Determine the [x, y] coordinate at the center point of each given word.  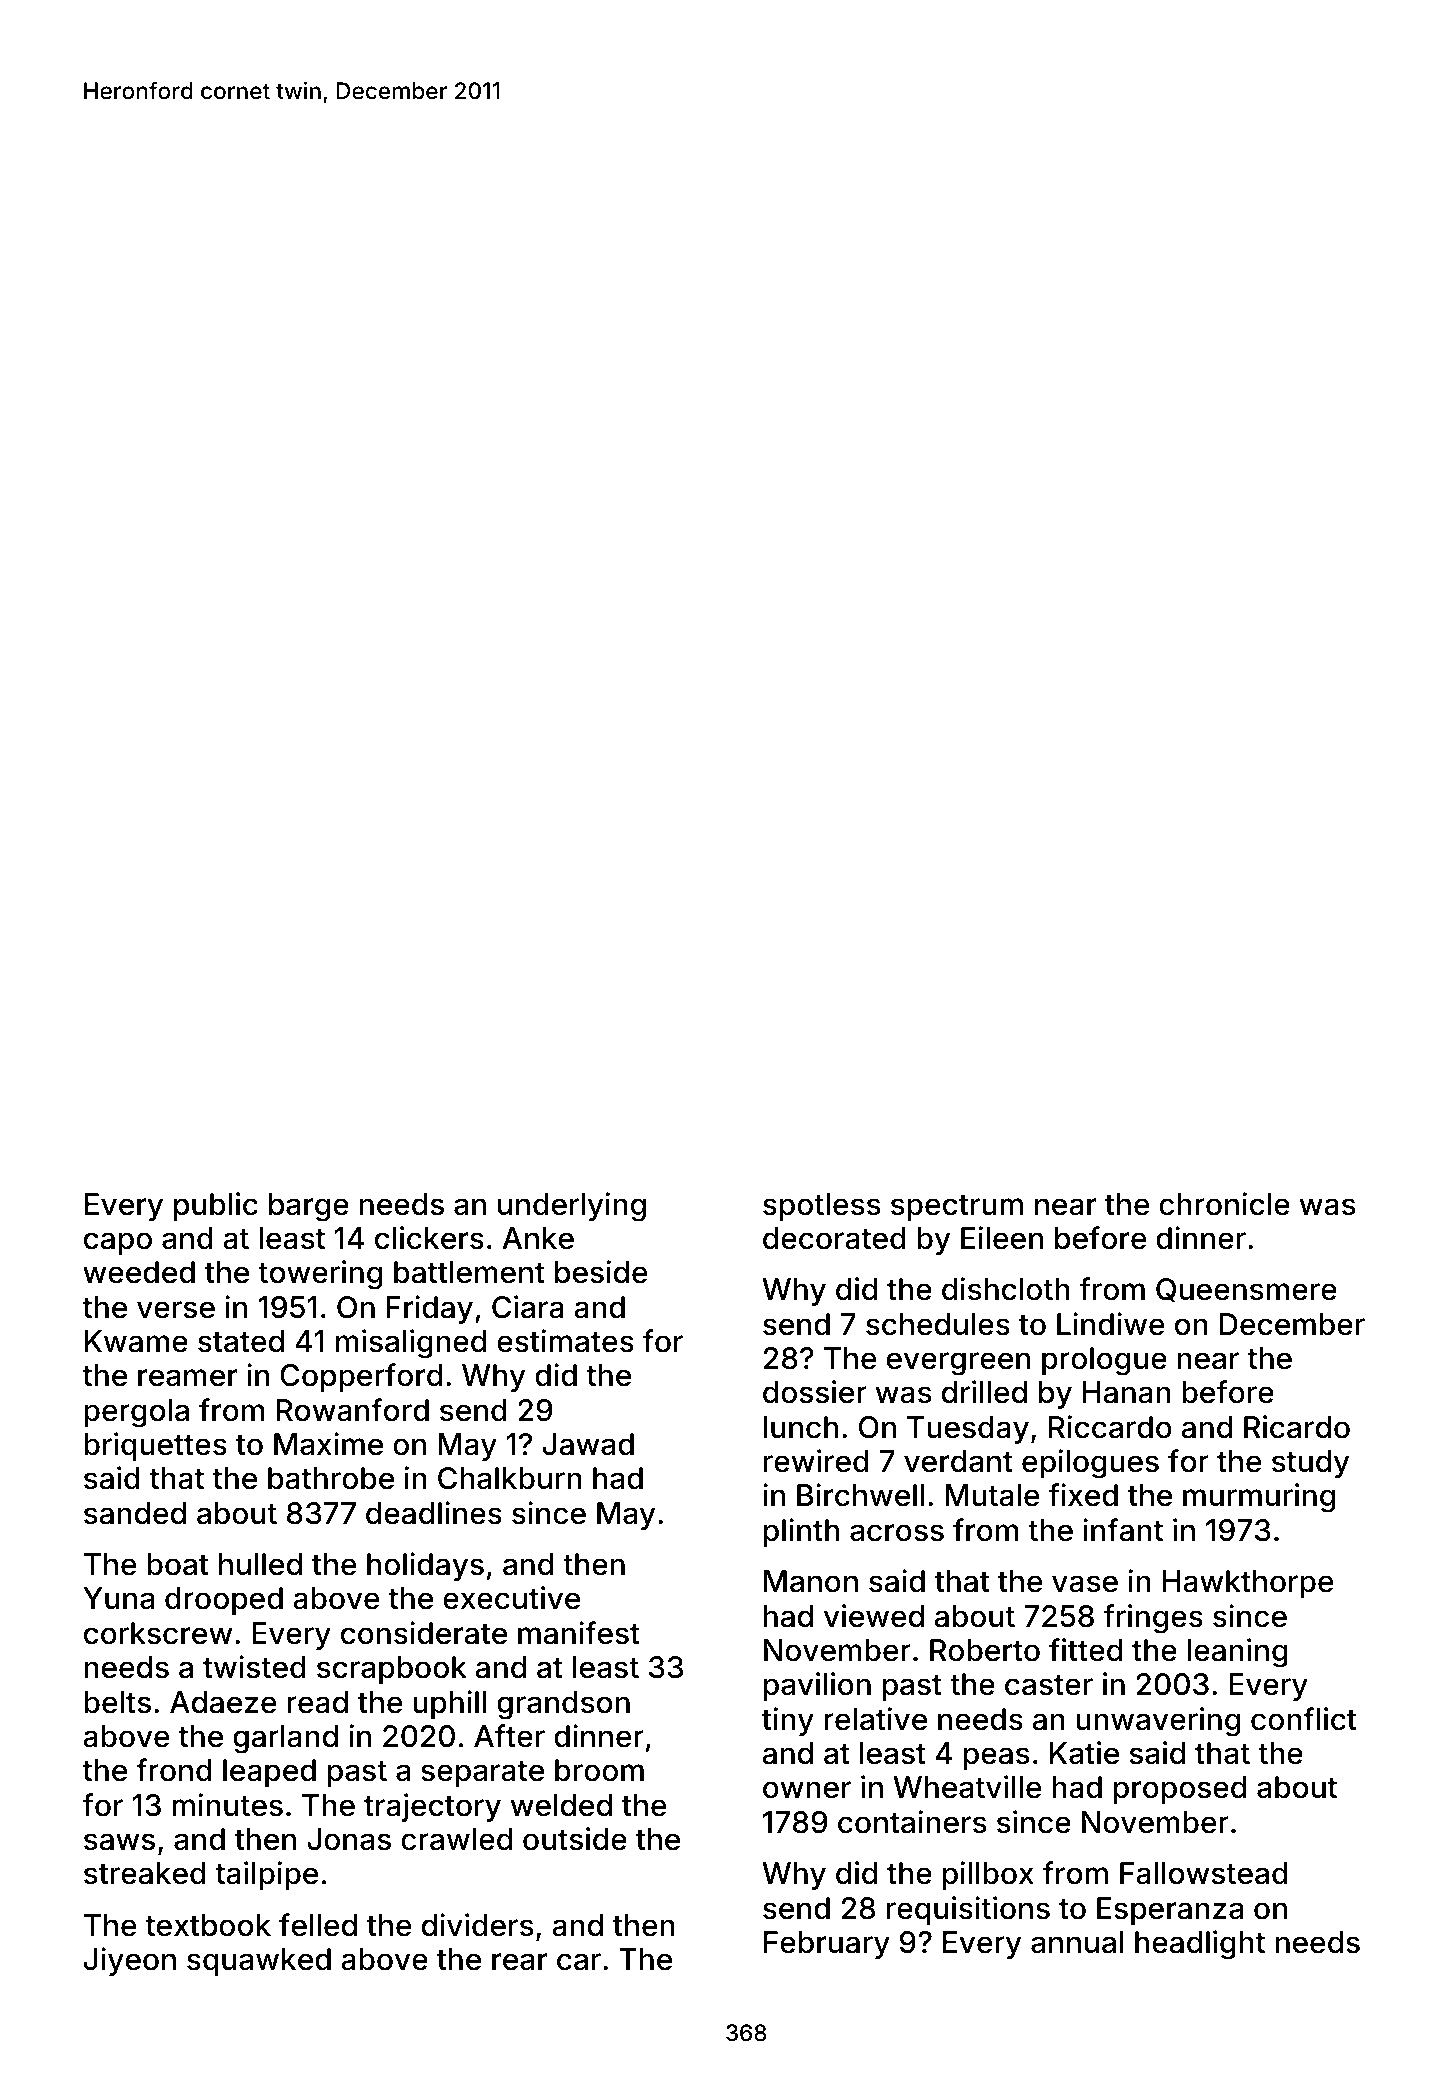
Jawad [588, 1444]
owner [807, 1790]
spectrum [957, 1208]
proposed [1180, 1790]
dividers [477, 1925]
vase [1085, 1584]
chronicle [1224, 1204]
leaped [269, 1773]
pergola [136, 1413]
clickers [429, 1238]
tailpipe [267, 1875]
